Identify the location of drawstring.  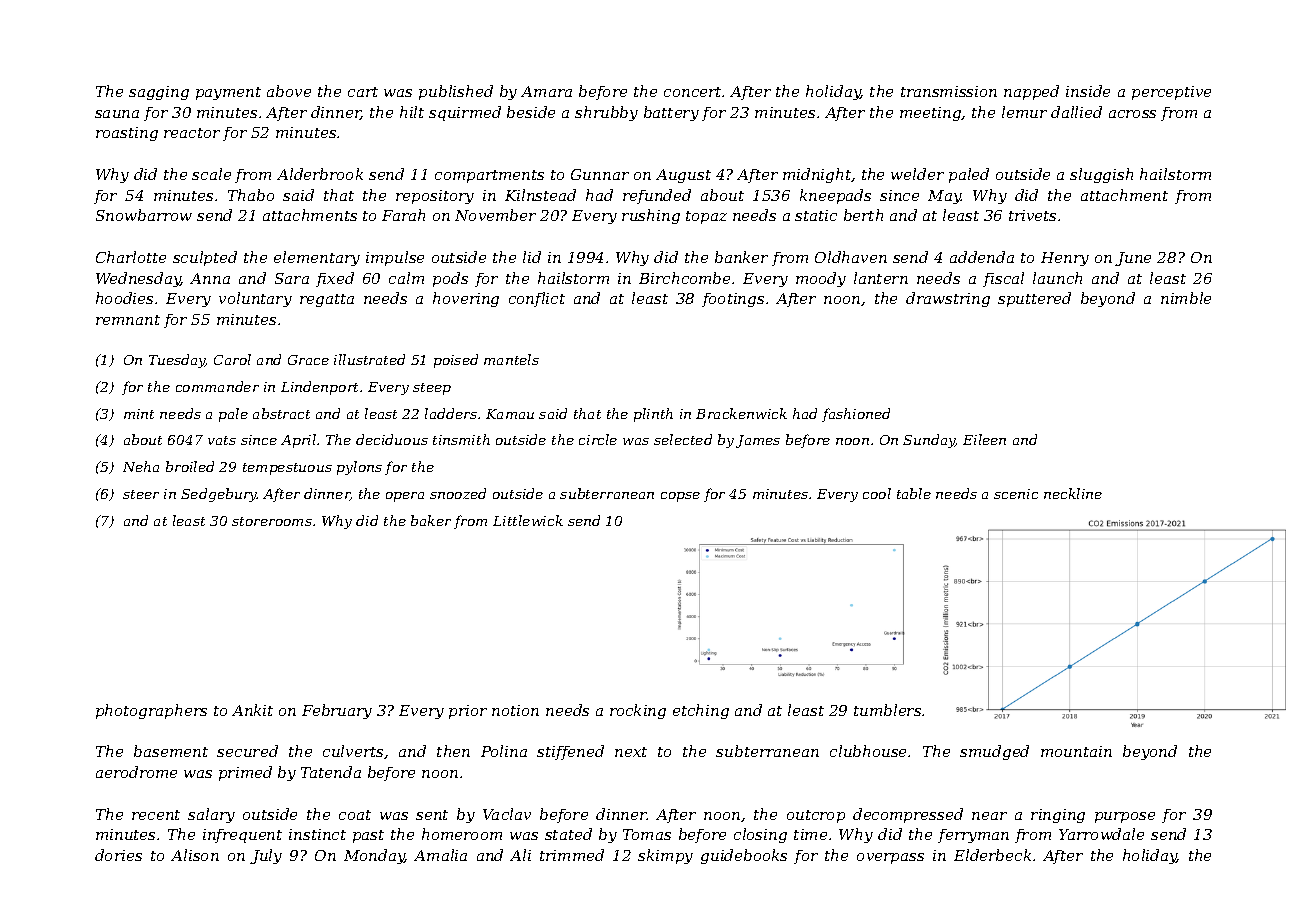
(948, 299).
